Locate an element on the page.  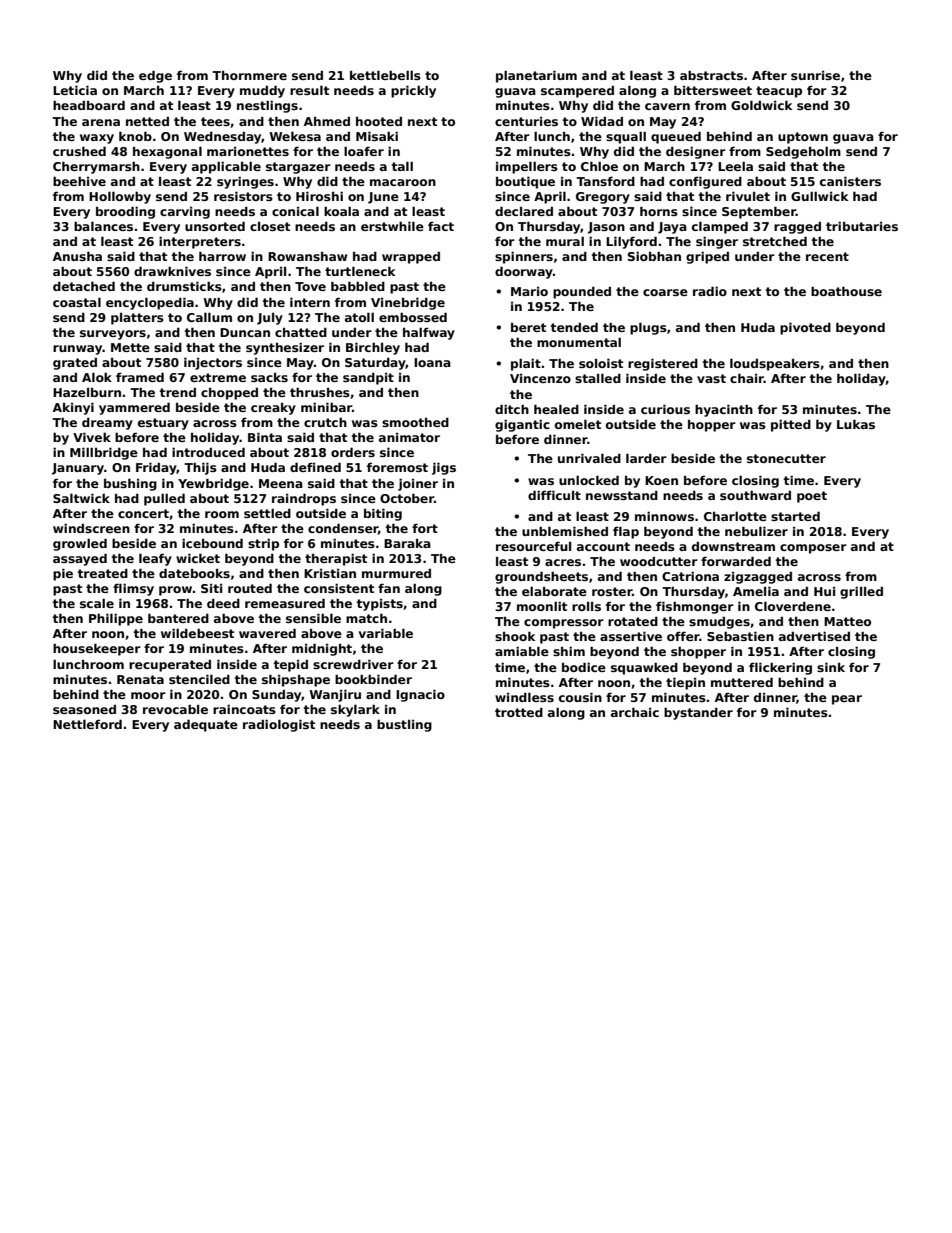
roster is located at coordinates (612, 591).
